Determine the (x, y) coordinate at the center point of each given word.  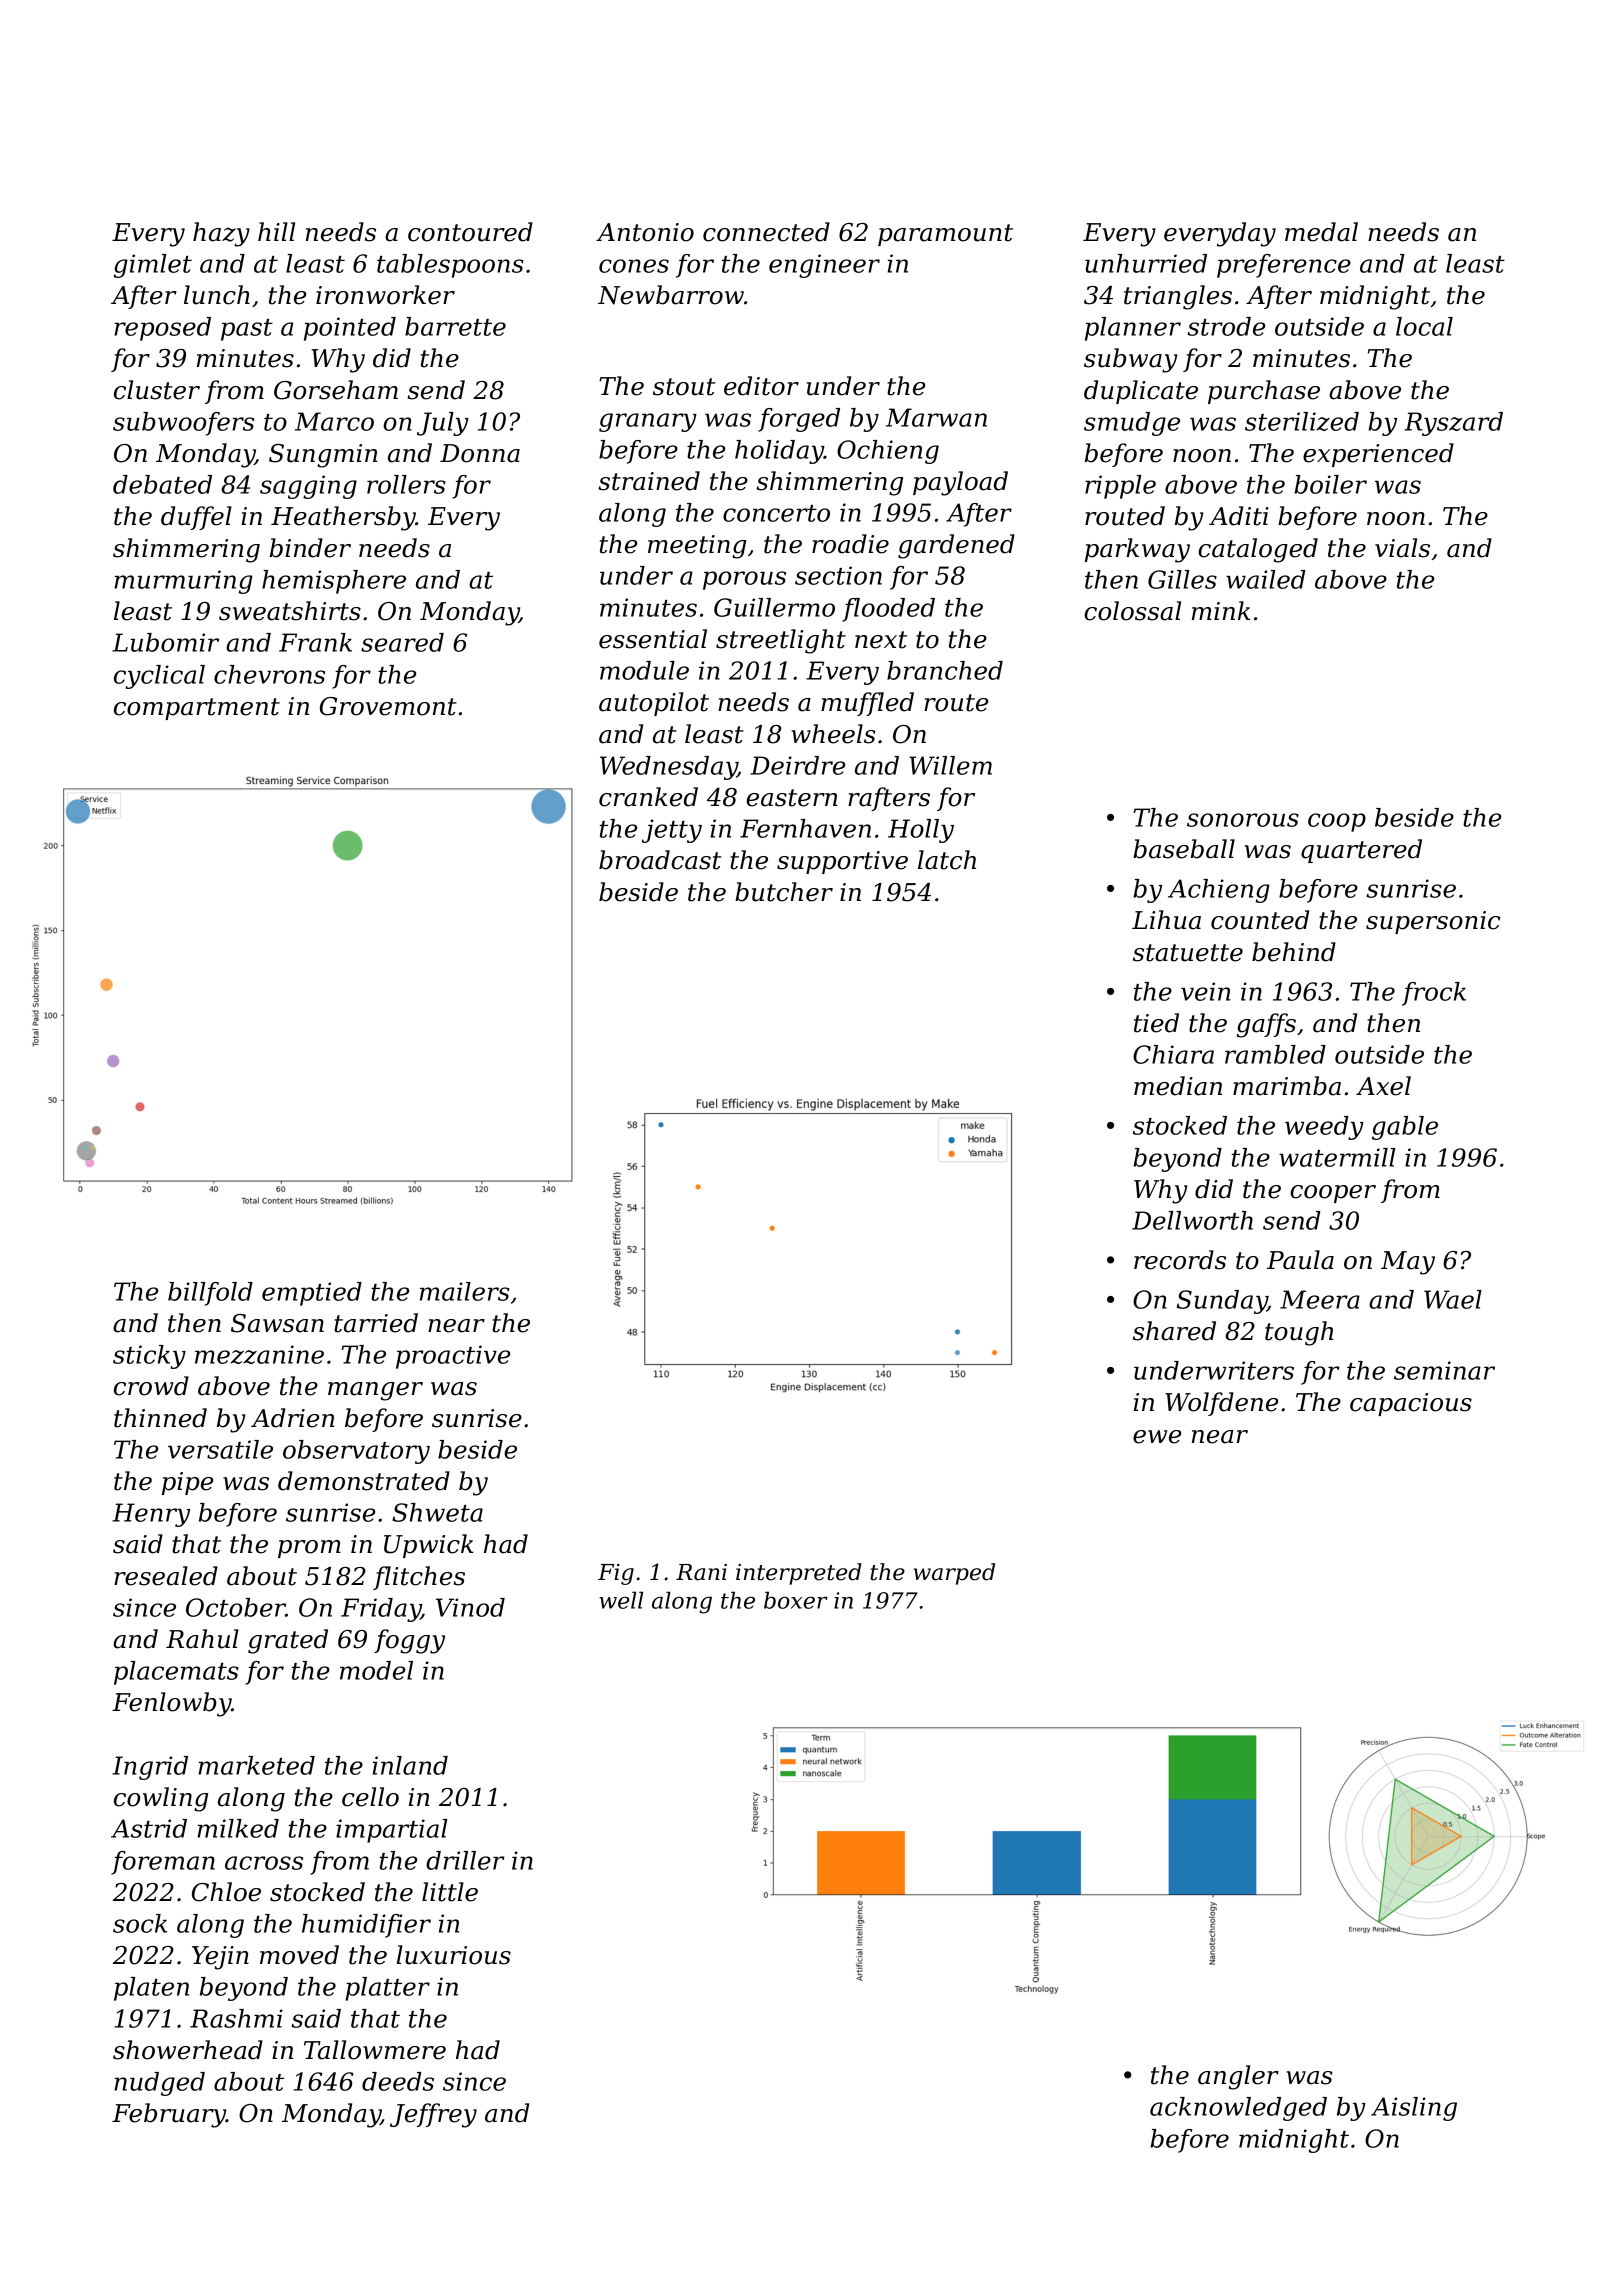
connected (766, 232)
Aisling (1414, 2109)
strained (649, 481)
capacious (1411, 1404)
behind (1294, 952)
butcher (784, 892)
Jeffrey (433, 2115)
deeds (398, 2081)
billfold (210, 1294)
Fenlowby (171, 1704)
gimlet (153, 266)
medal (1321, 232)
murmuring (183, 582)
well (621, 1600)
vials (1402, 548)
